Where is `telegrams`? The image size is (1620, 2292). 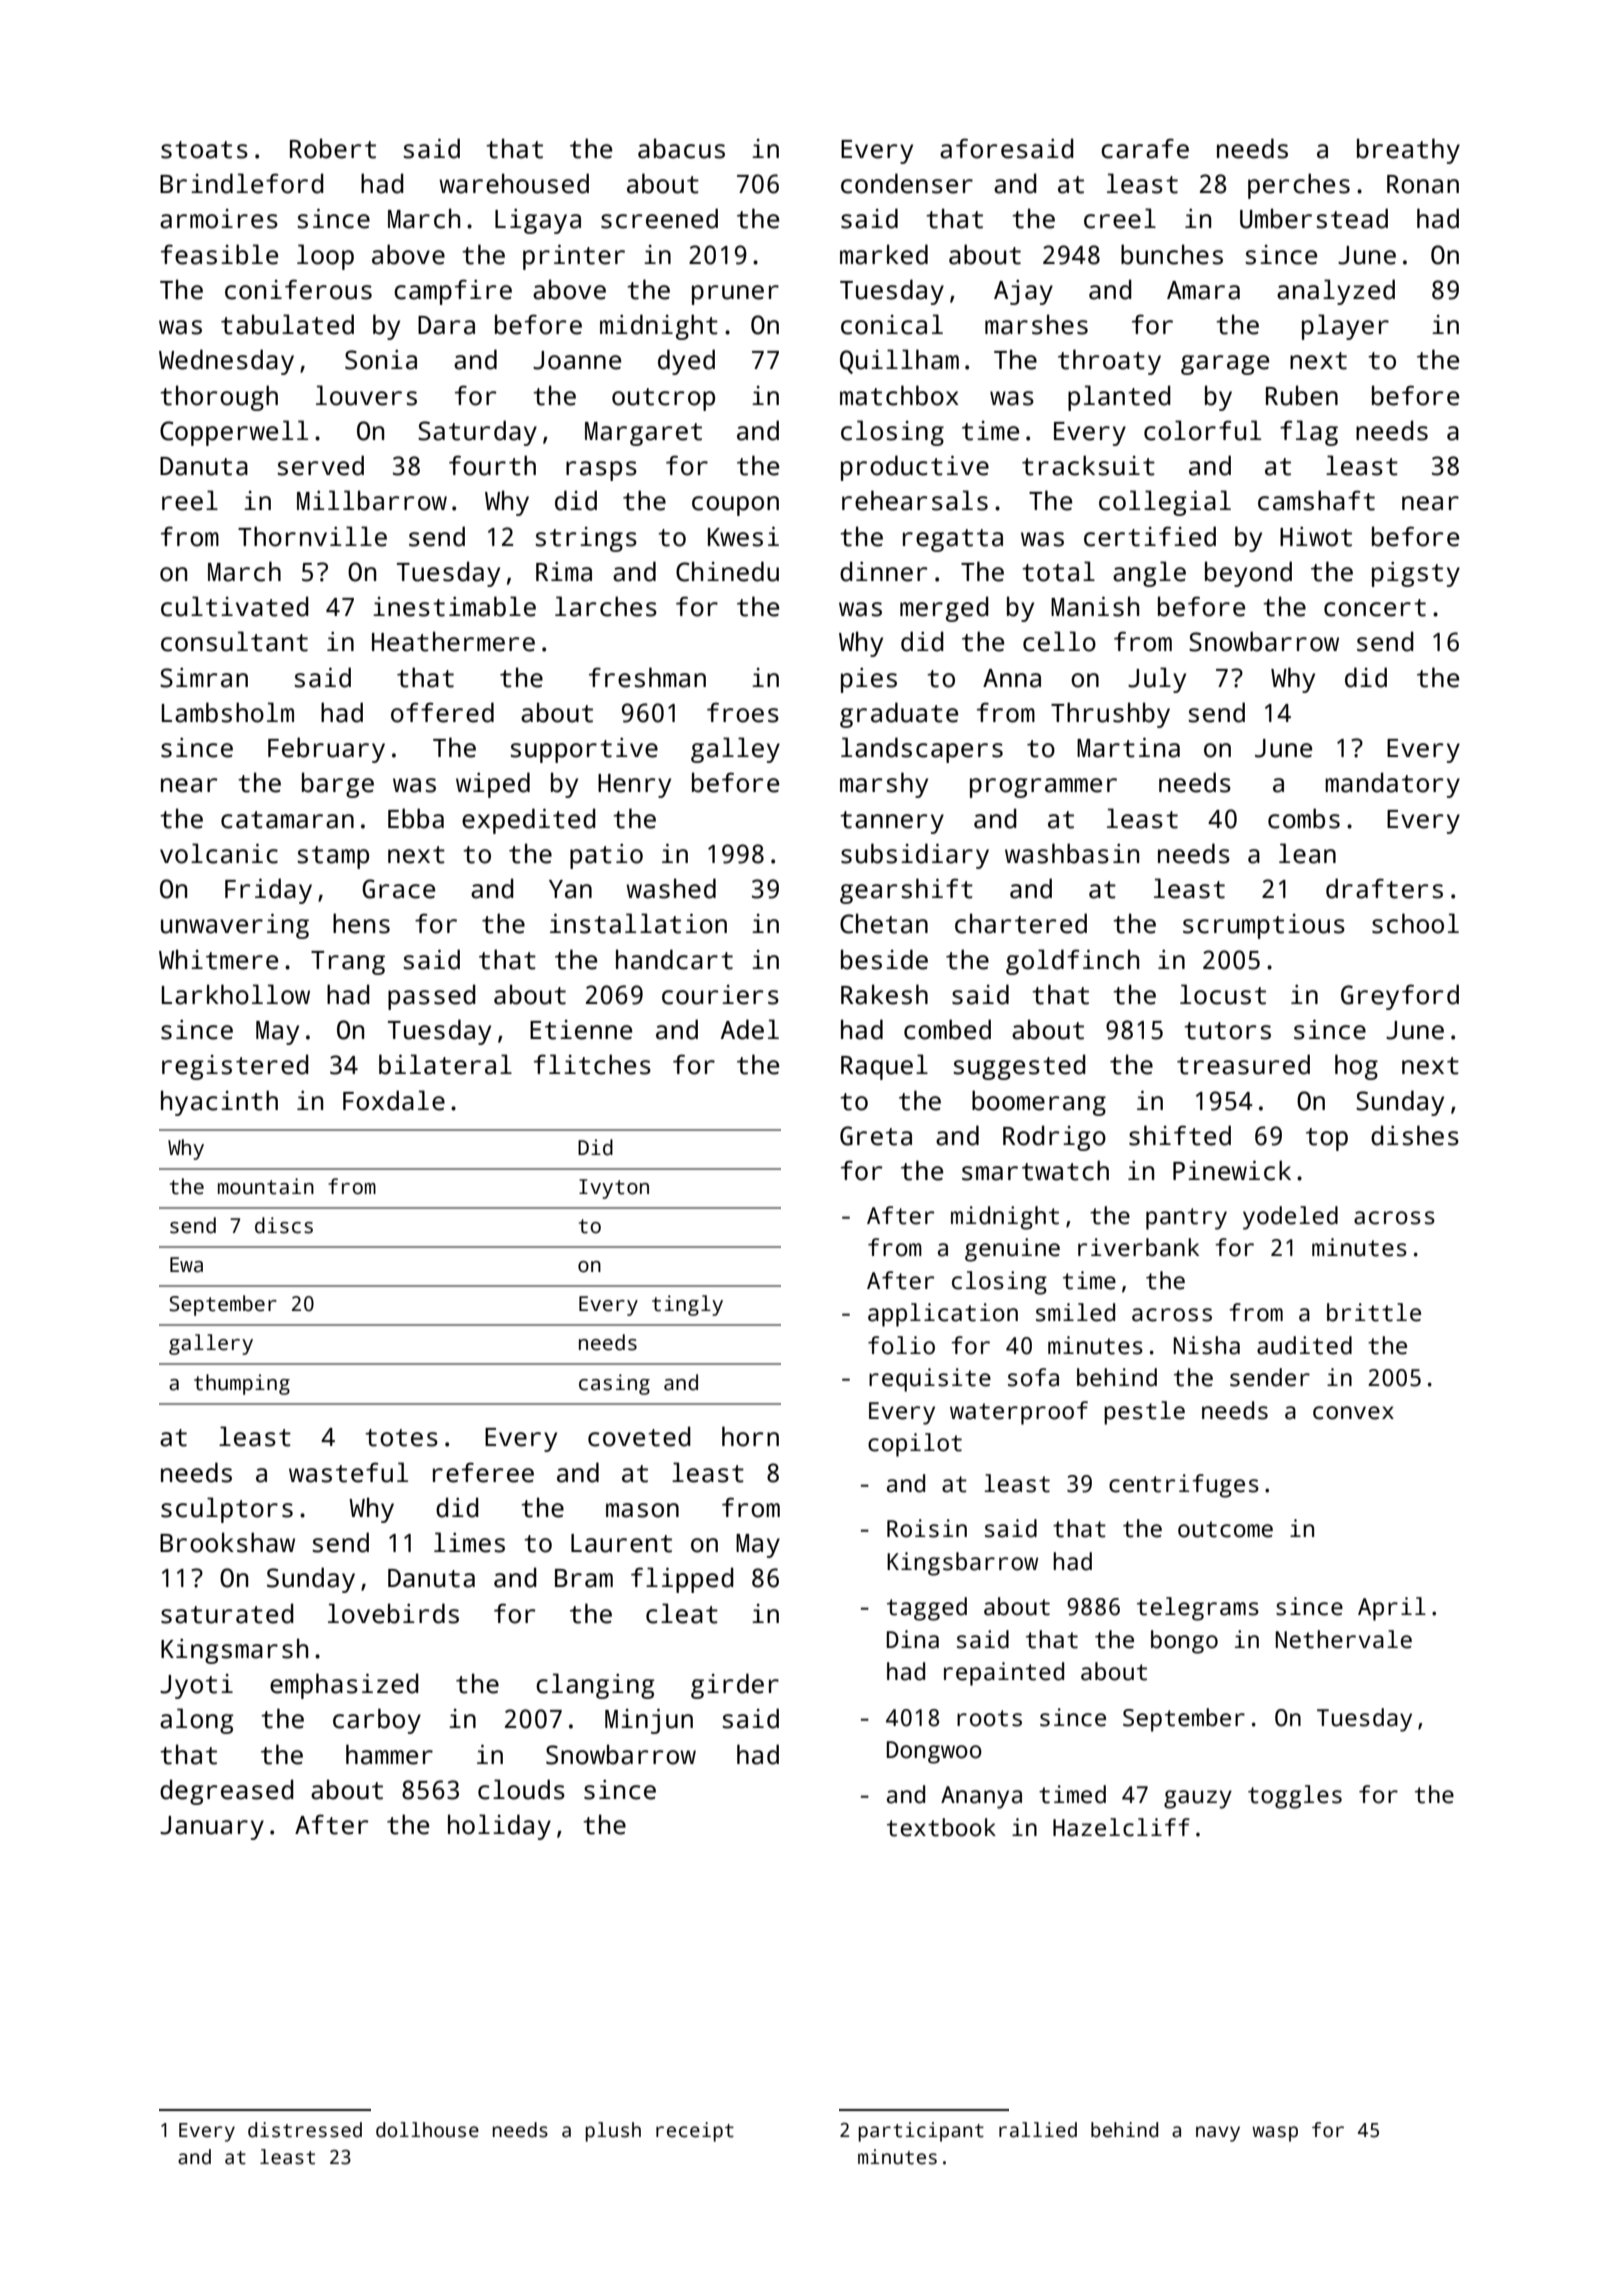
telegrams is located at coordinates (1198, 1609).
